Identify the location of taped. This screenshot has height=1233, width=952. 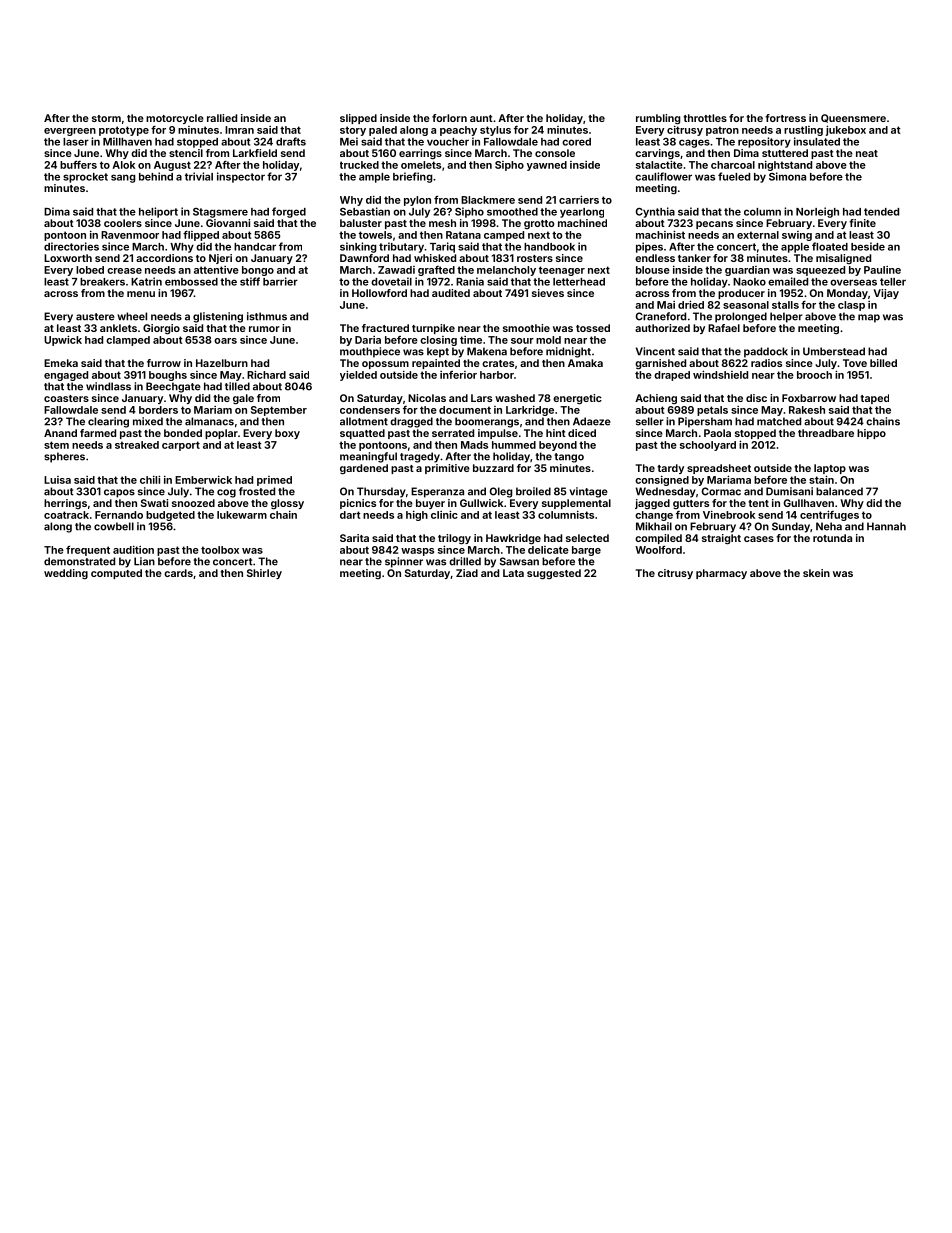
(874, 399).
